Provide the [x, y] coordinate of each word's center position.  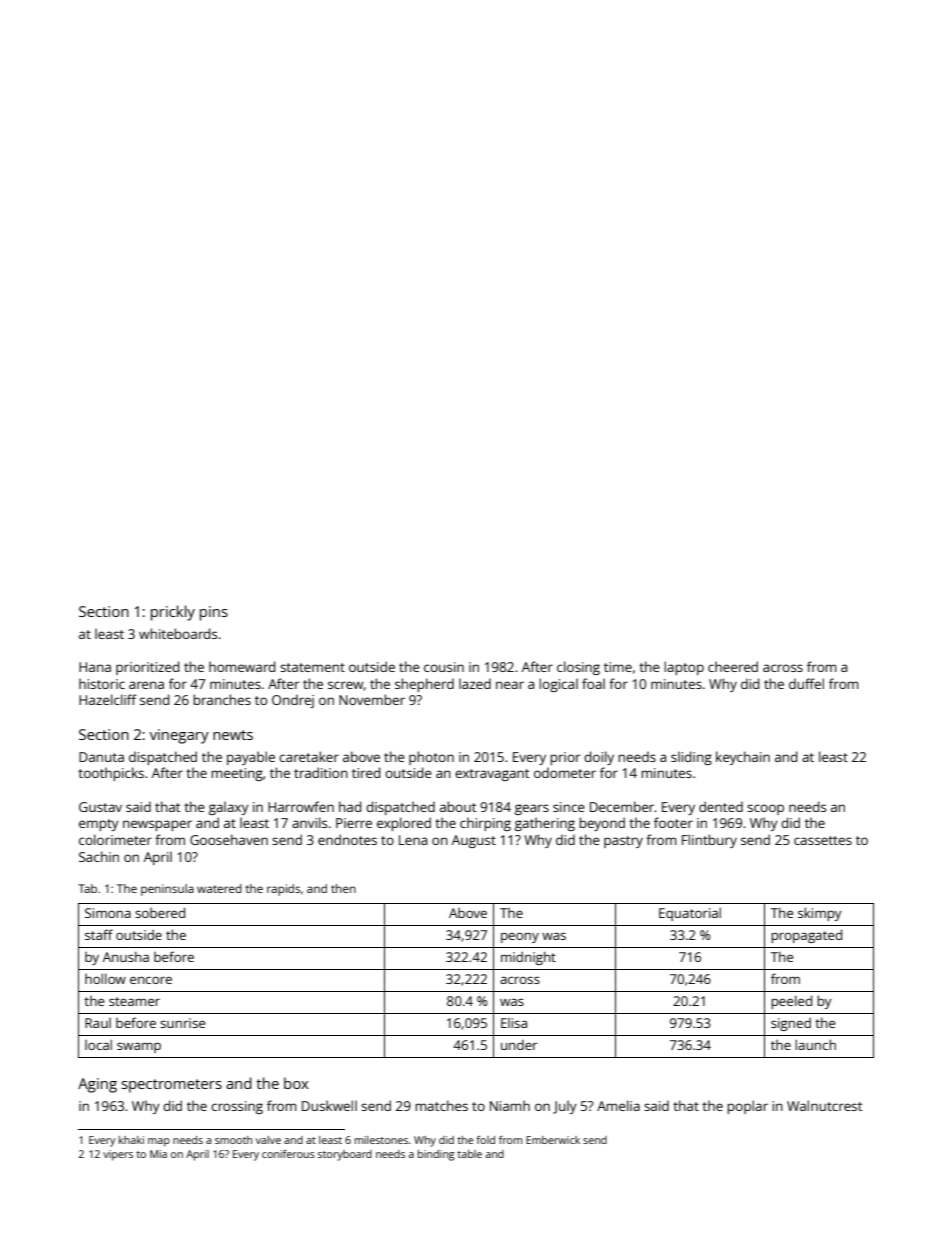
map [159, 1142]
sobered [160, 912]
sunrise [183, 1023]
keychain [743, 758]
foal [593, 683]
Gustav [100, 807]
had [350, 806]
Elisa [514, 1023]
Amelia [618, 1105]
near [510, 685]
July [565, 1107]
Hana [95, 667]
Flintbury [709, 841]
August [474, 841]
